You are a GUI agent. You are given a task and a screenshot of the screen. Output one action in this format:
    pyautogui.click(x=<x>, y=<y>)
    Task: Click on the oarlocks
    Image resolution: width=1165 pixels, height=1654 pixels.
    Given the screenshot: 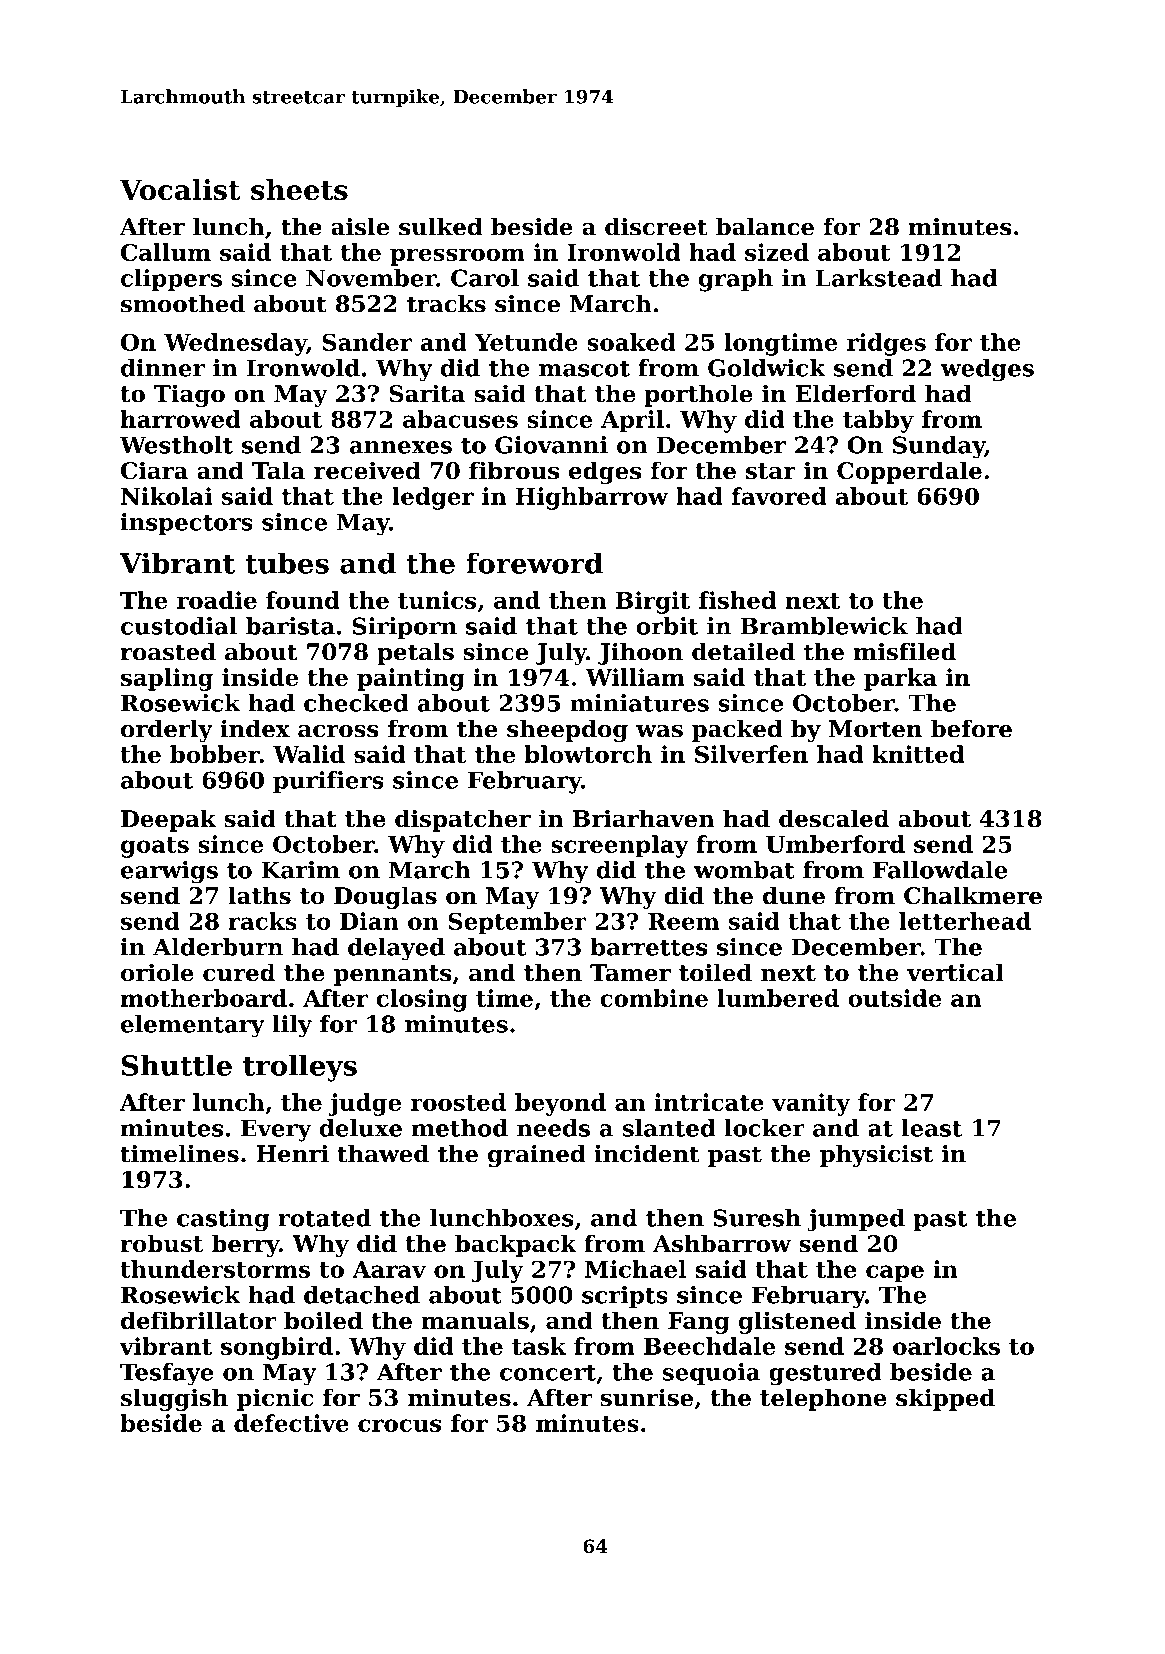 What is the action you would take?
    pyautogui.click(x=946, y=1346)
